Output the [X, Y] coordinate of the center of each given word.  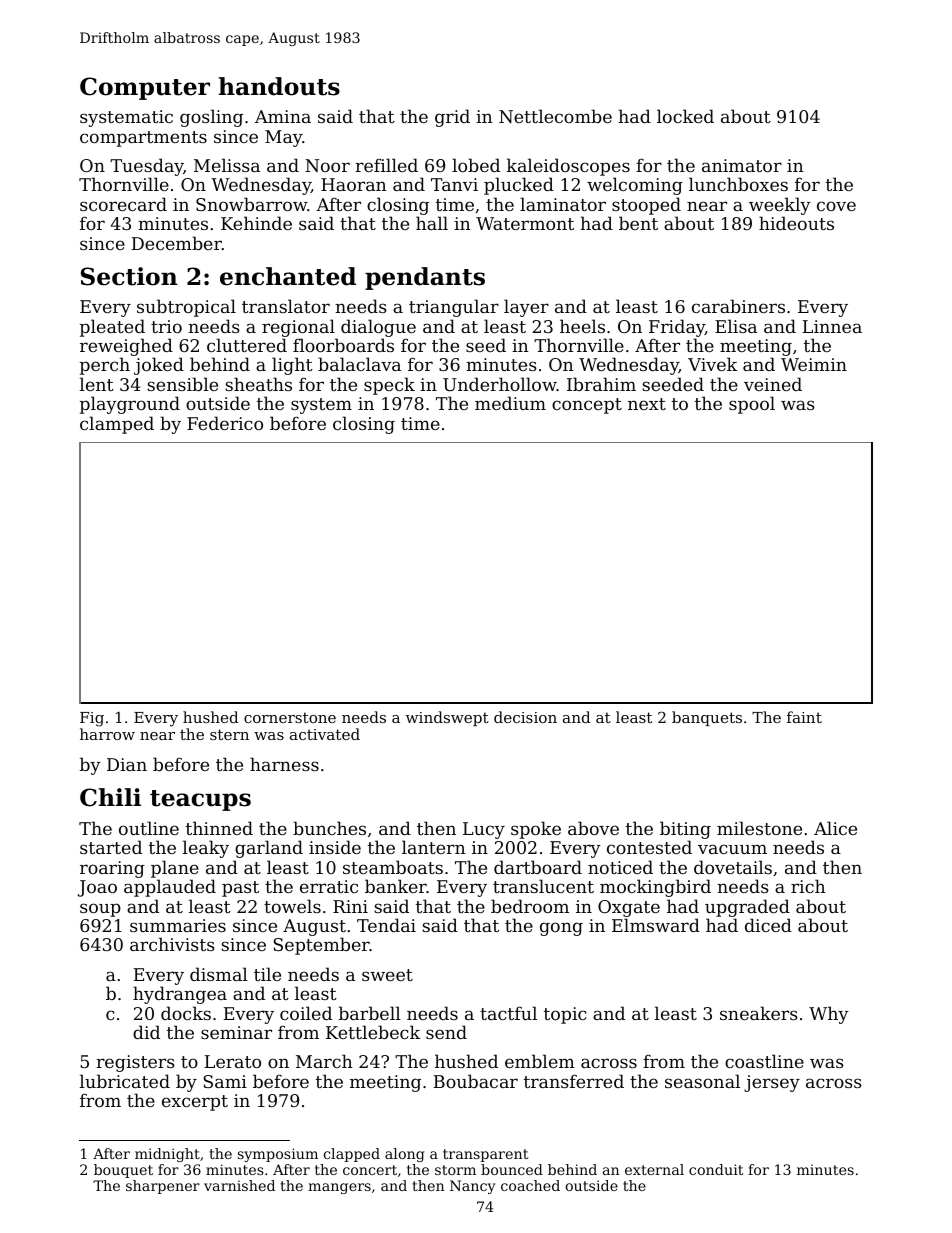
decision [525, 717]
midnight [167, 1155]
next [647, 404]
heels [582, 326]
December [176, 243]
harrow [107, 734]
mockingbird [655, 888]
